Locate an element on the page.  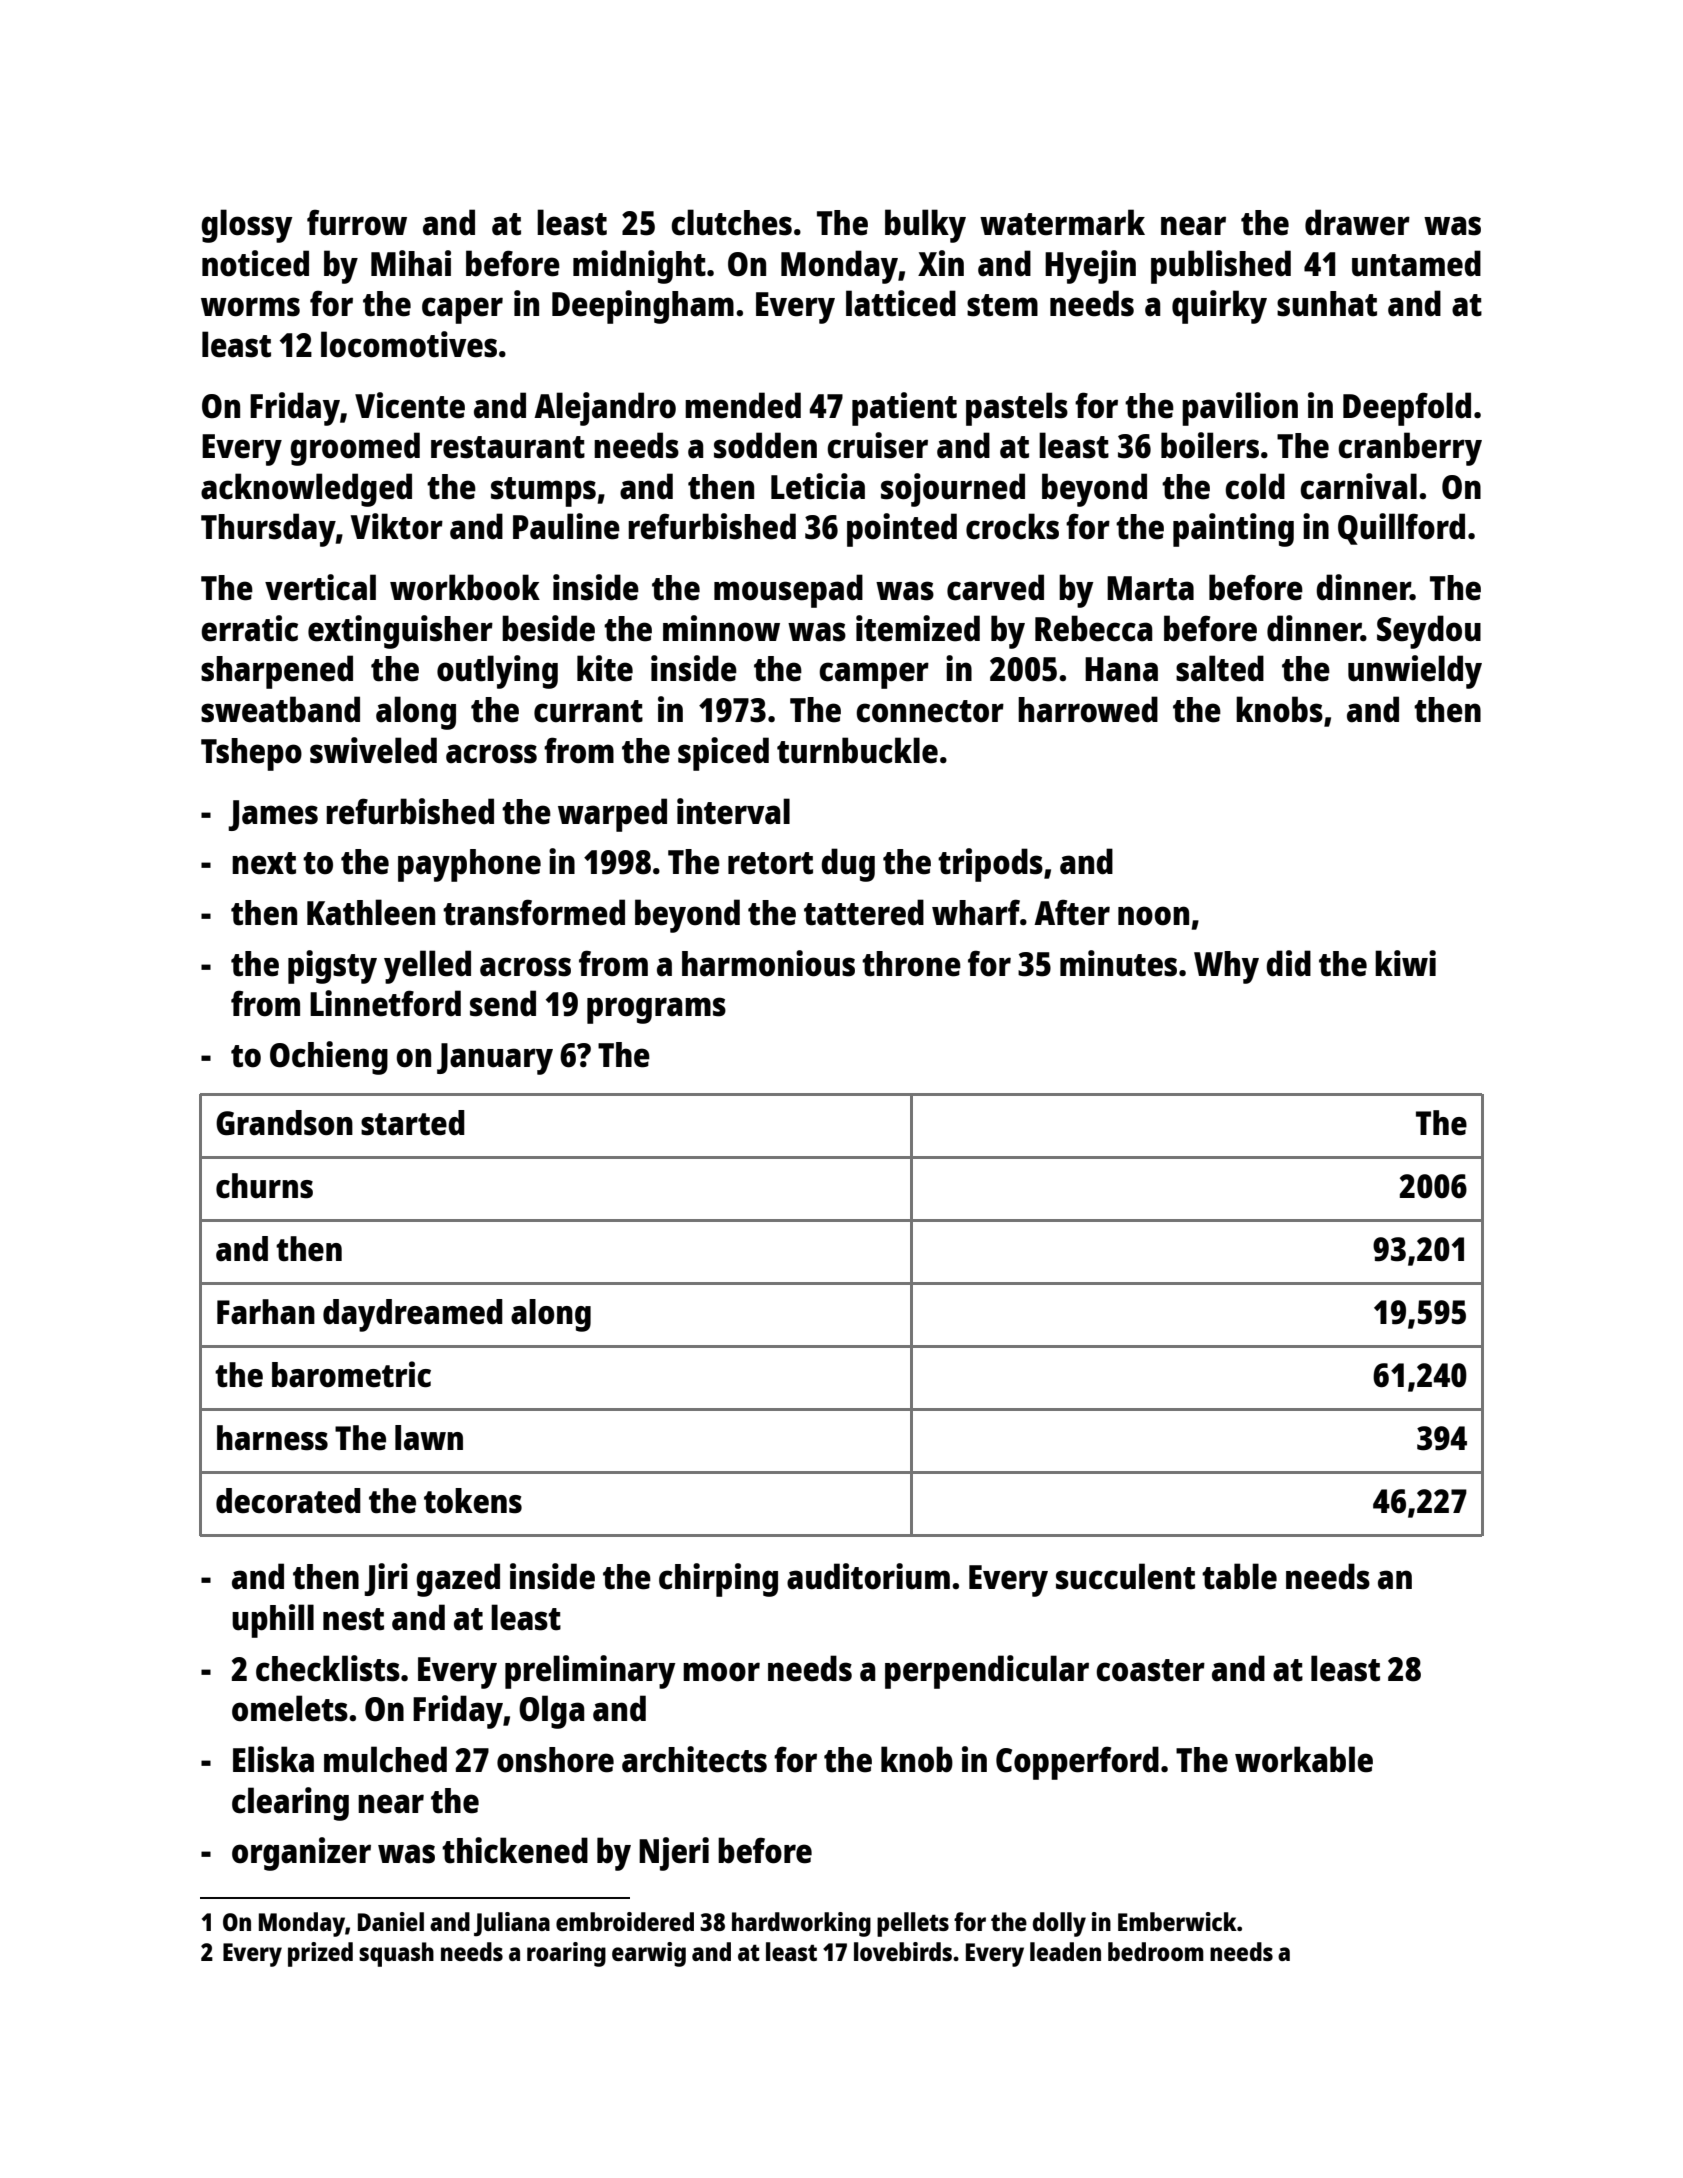
Farhan is located at coordinates (266, 1312).
